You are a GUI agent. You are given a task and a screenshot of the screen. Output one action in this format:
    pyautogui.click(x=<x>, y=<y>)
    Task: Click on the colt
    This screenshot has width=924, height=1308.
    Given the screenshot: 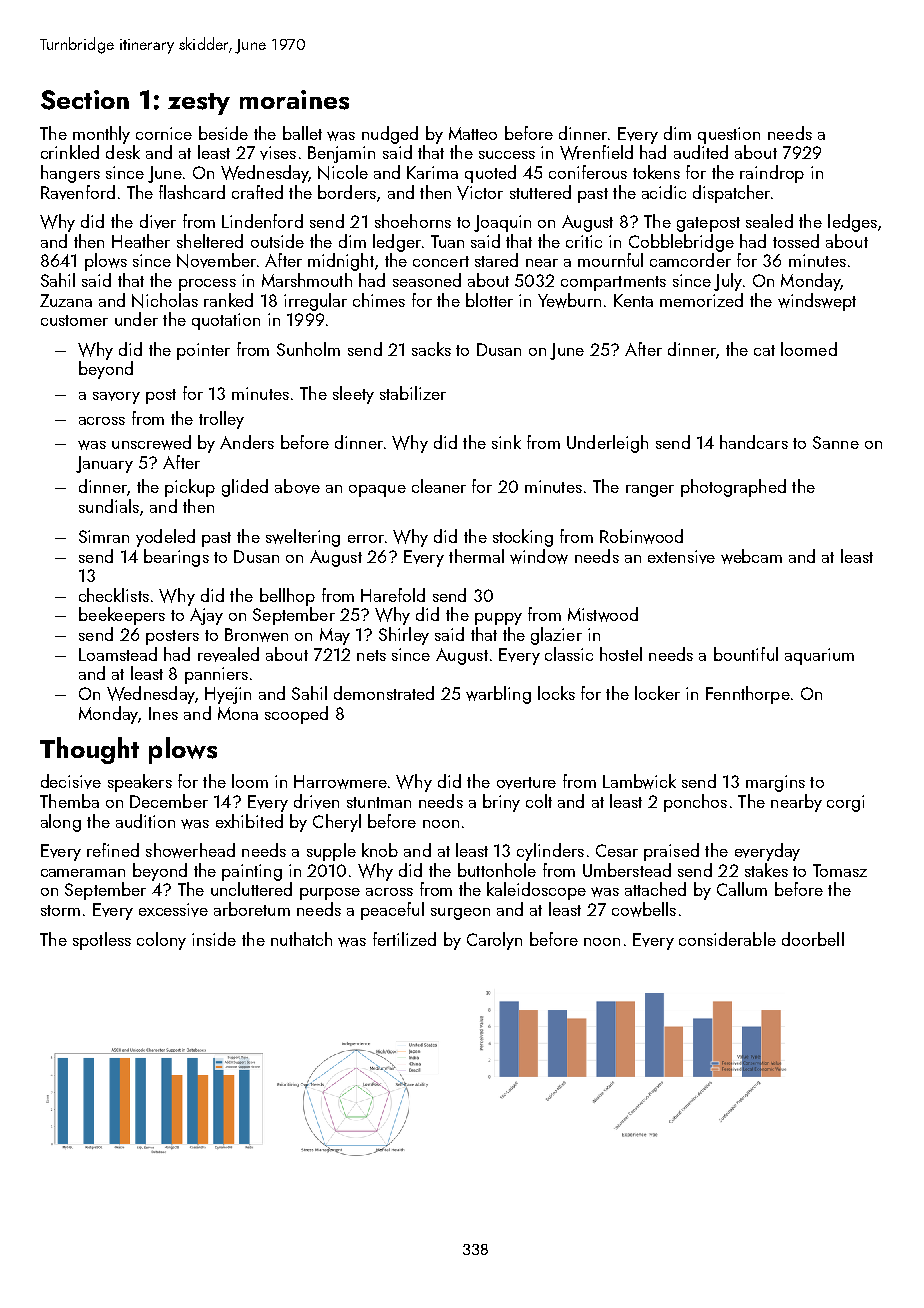 What is the action you would take?
    pyautogui.click(x=539, y=801)
